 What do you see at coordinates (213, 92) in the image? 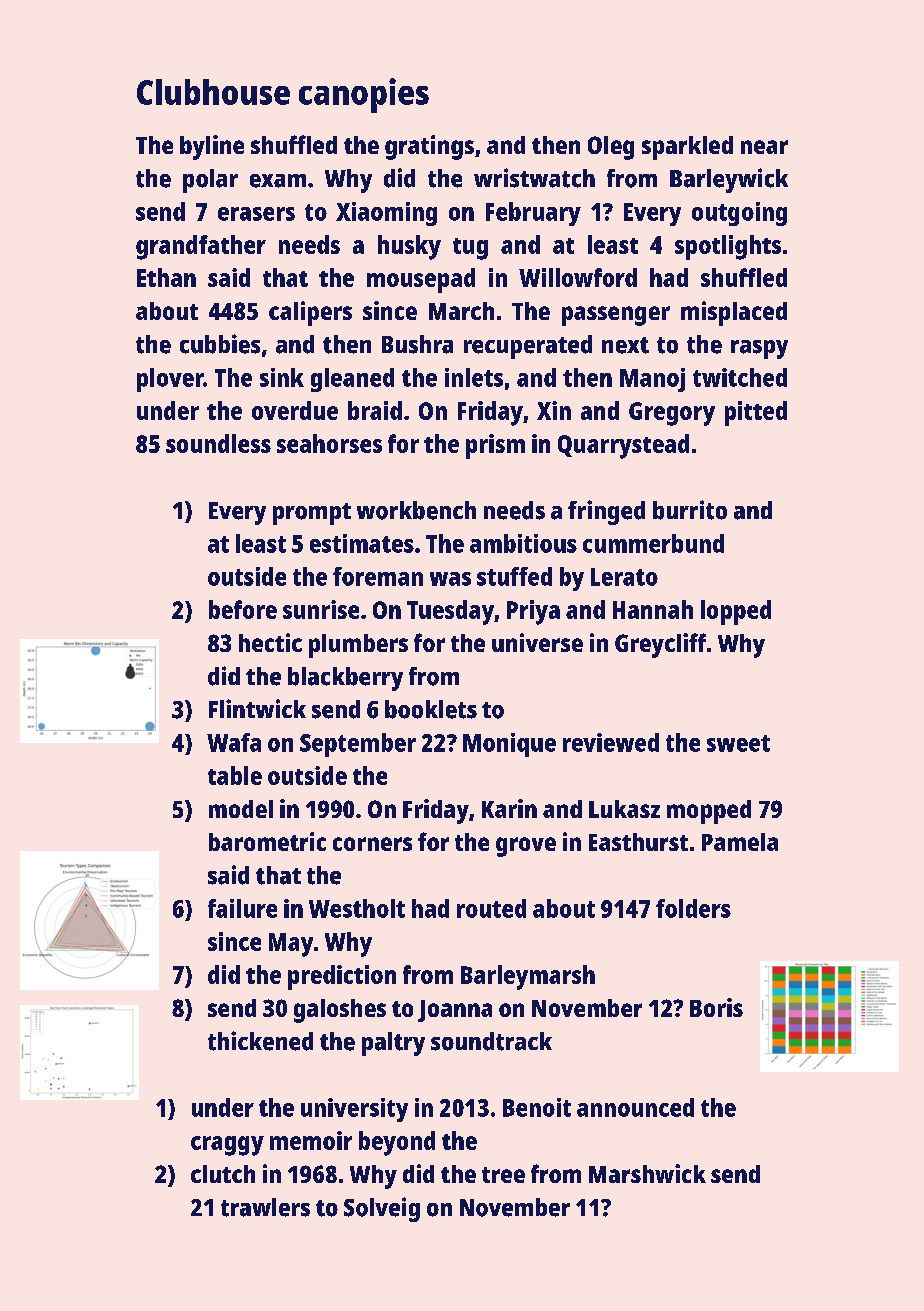
I see `Clubhouse` at bounding box center [213, 92].
